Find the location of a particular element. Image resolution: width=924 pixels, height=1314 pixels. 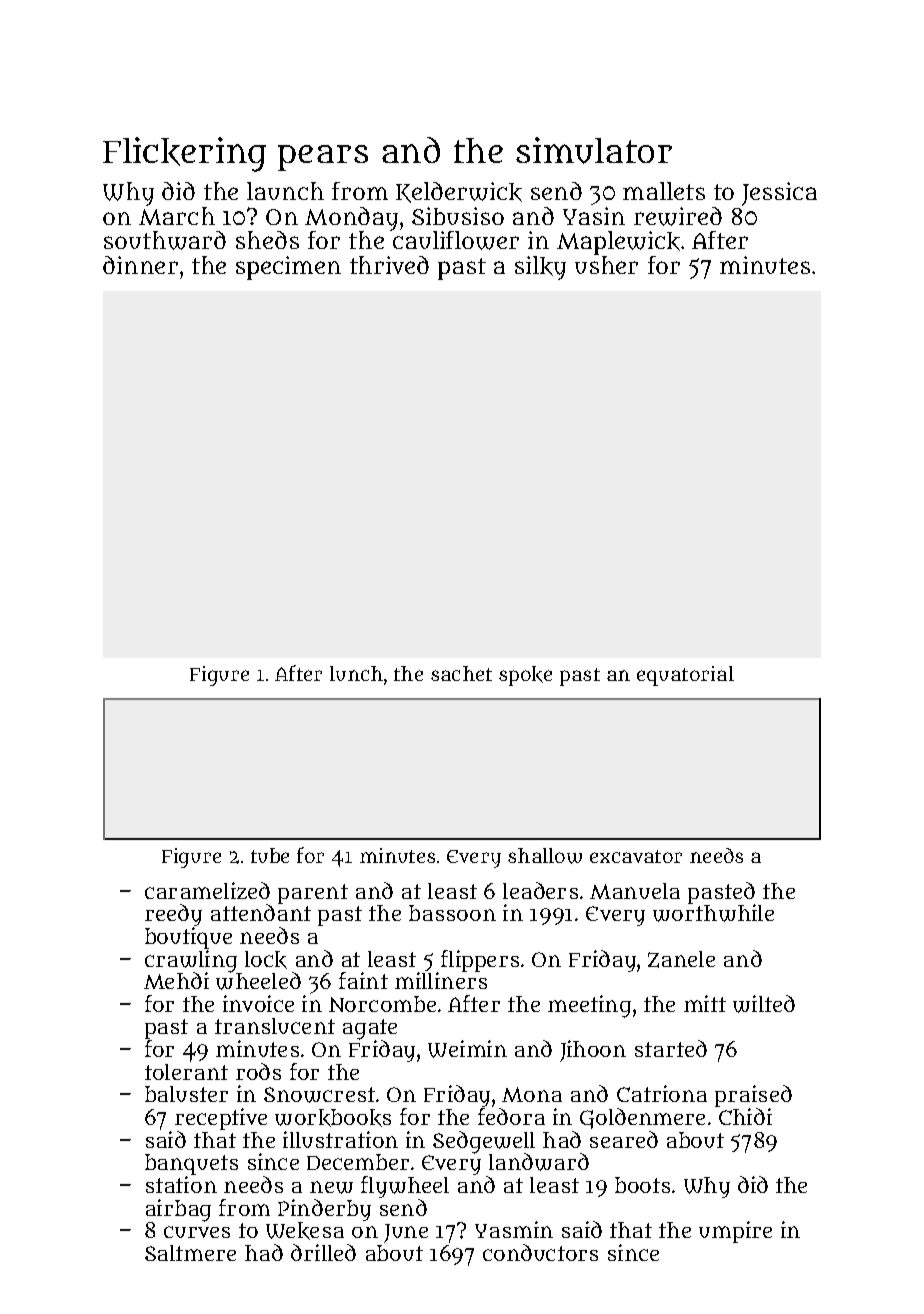

Jessica is located at coordinates (779, 194).
